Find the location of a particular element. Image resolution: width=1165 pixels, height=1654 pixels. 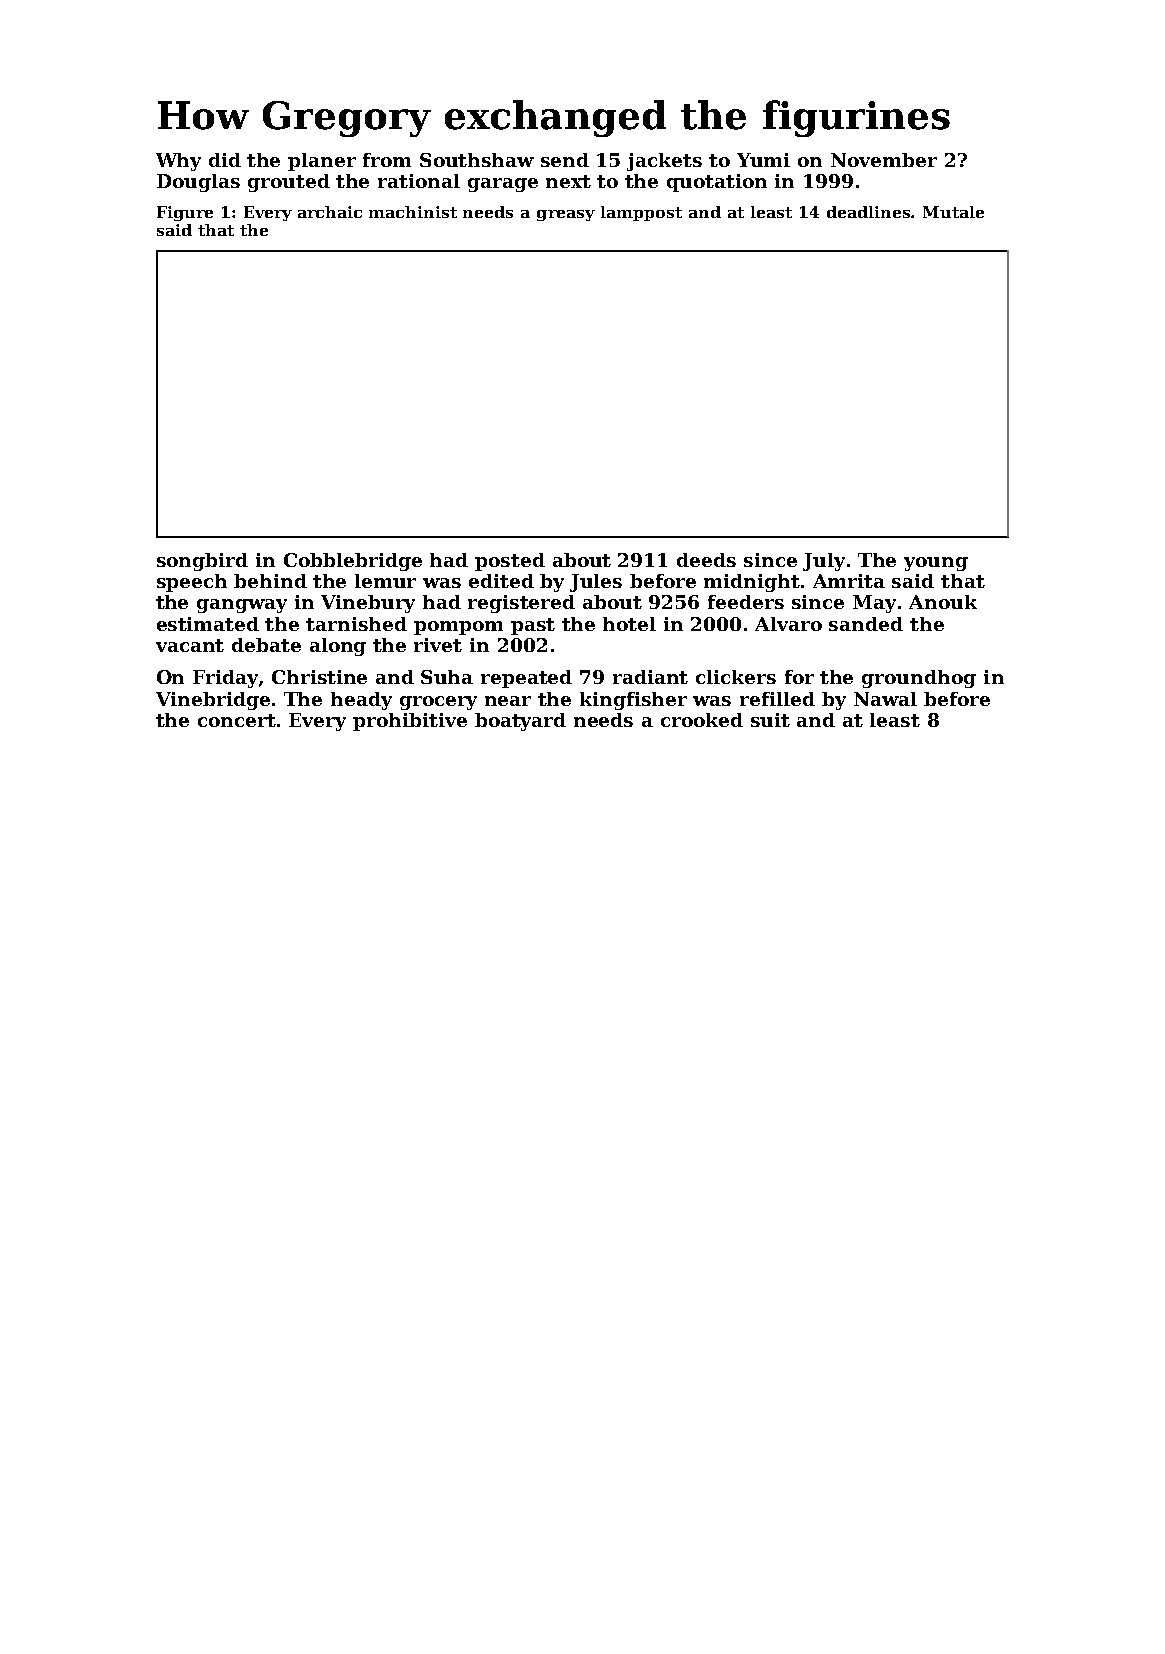

greasy is located at coordinates (566, 215).
